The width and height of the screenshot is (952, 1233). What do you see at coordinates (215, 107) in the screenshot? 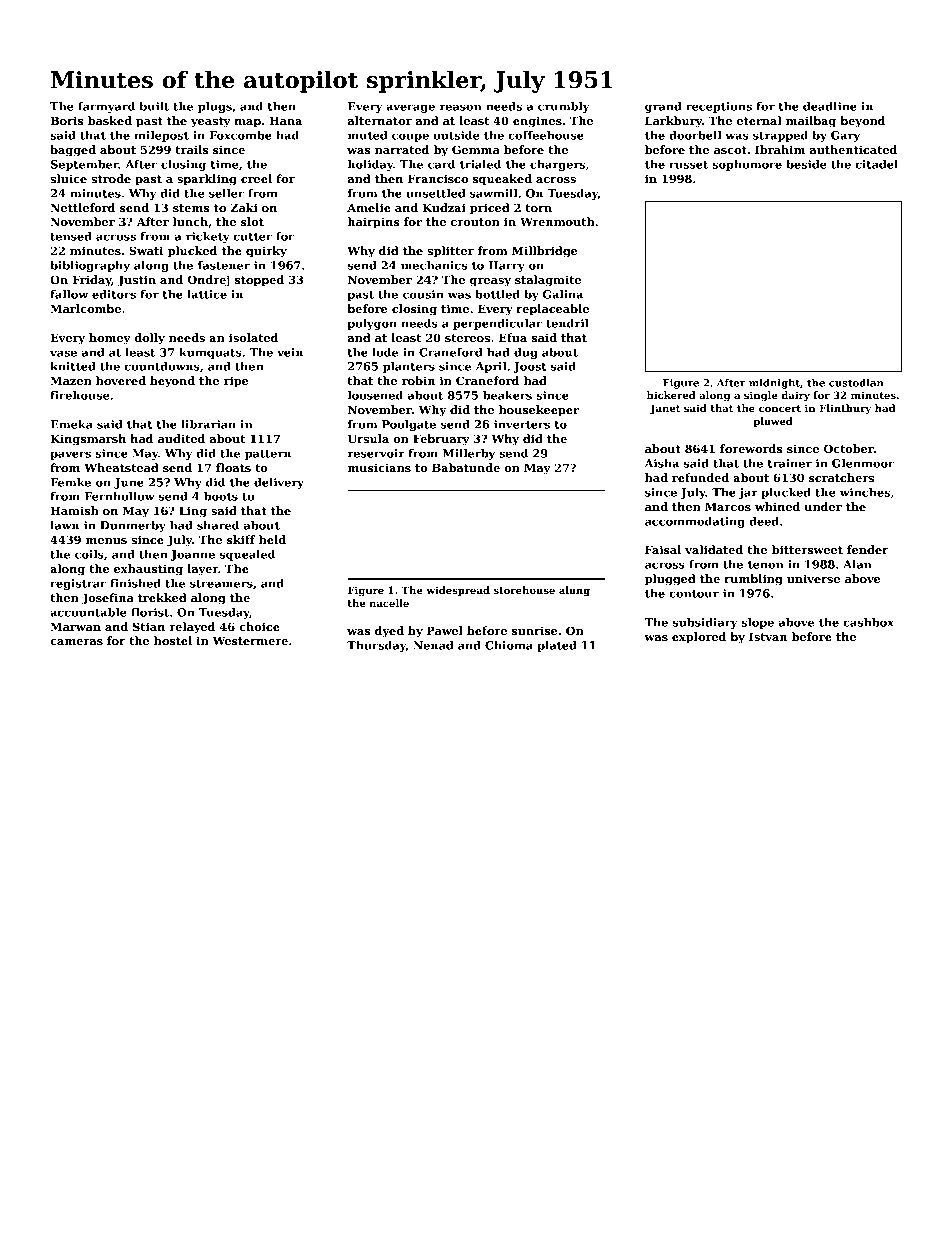
I see `plugs` at bounding box center [215, 107].
